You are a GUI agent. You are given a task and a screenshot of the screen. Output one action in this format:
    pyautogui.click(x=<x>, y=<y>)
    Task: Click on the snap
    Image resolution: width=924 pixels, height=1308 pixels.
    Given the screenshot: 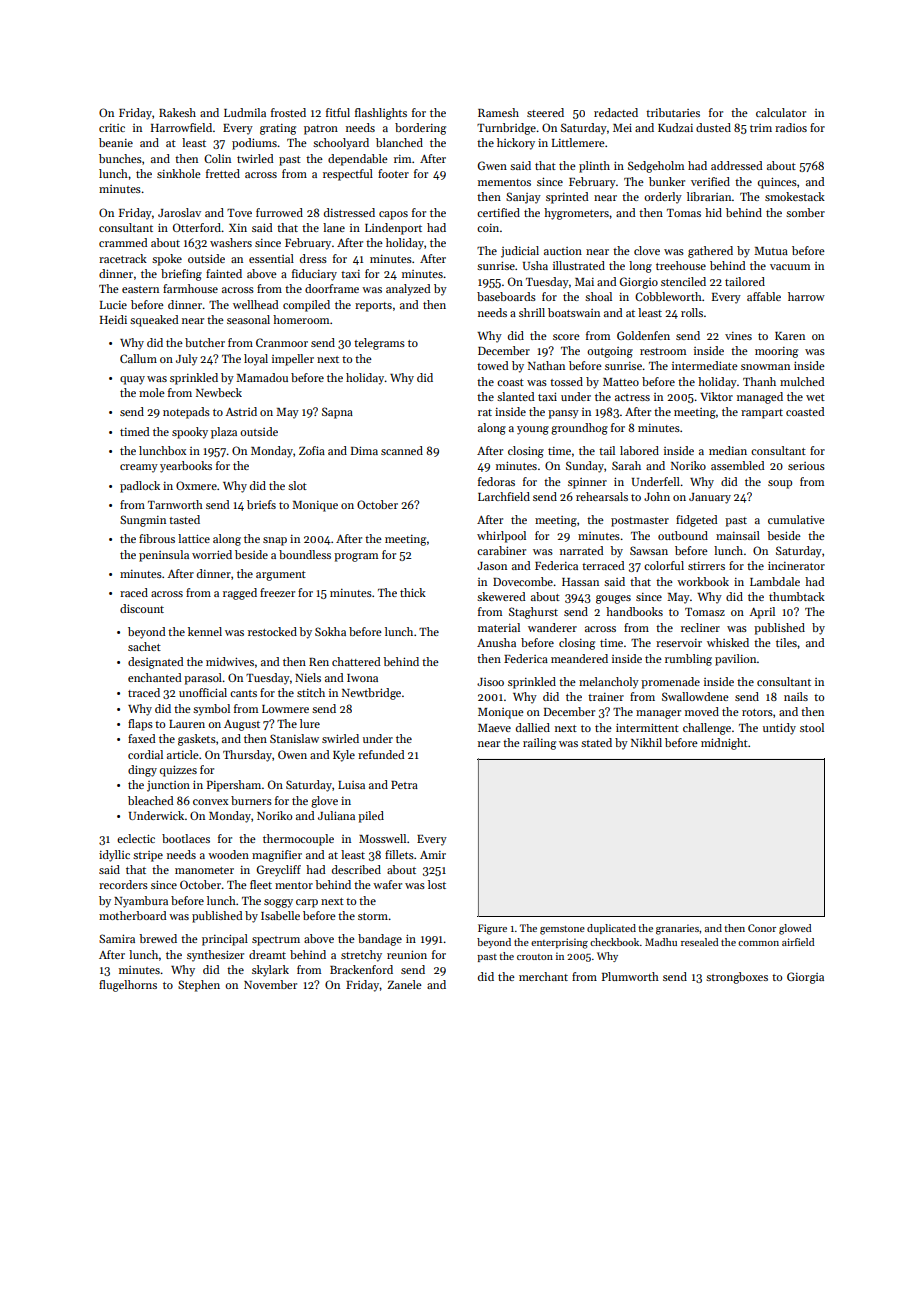 What is the action you would take?
    pyautogui.click(x=275, y=541)
